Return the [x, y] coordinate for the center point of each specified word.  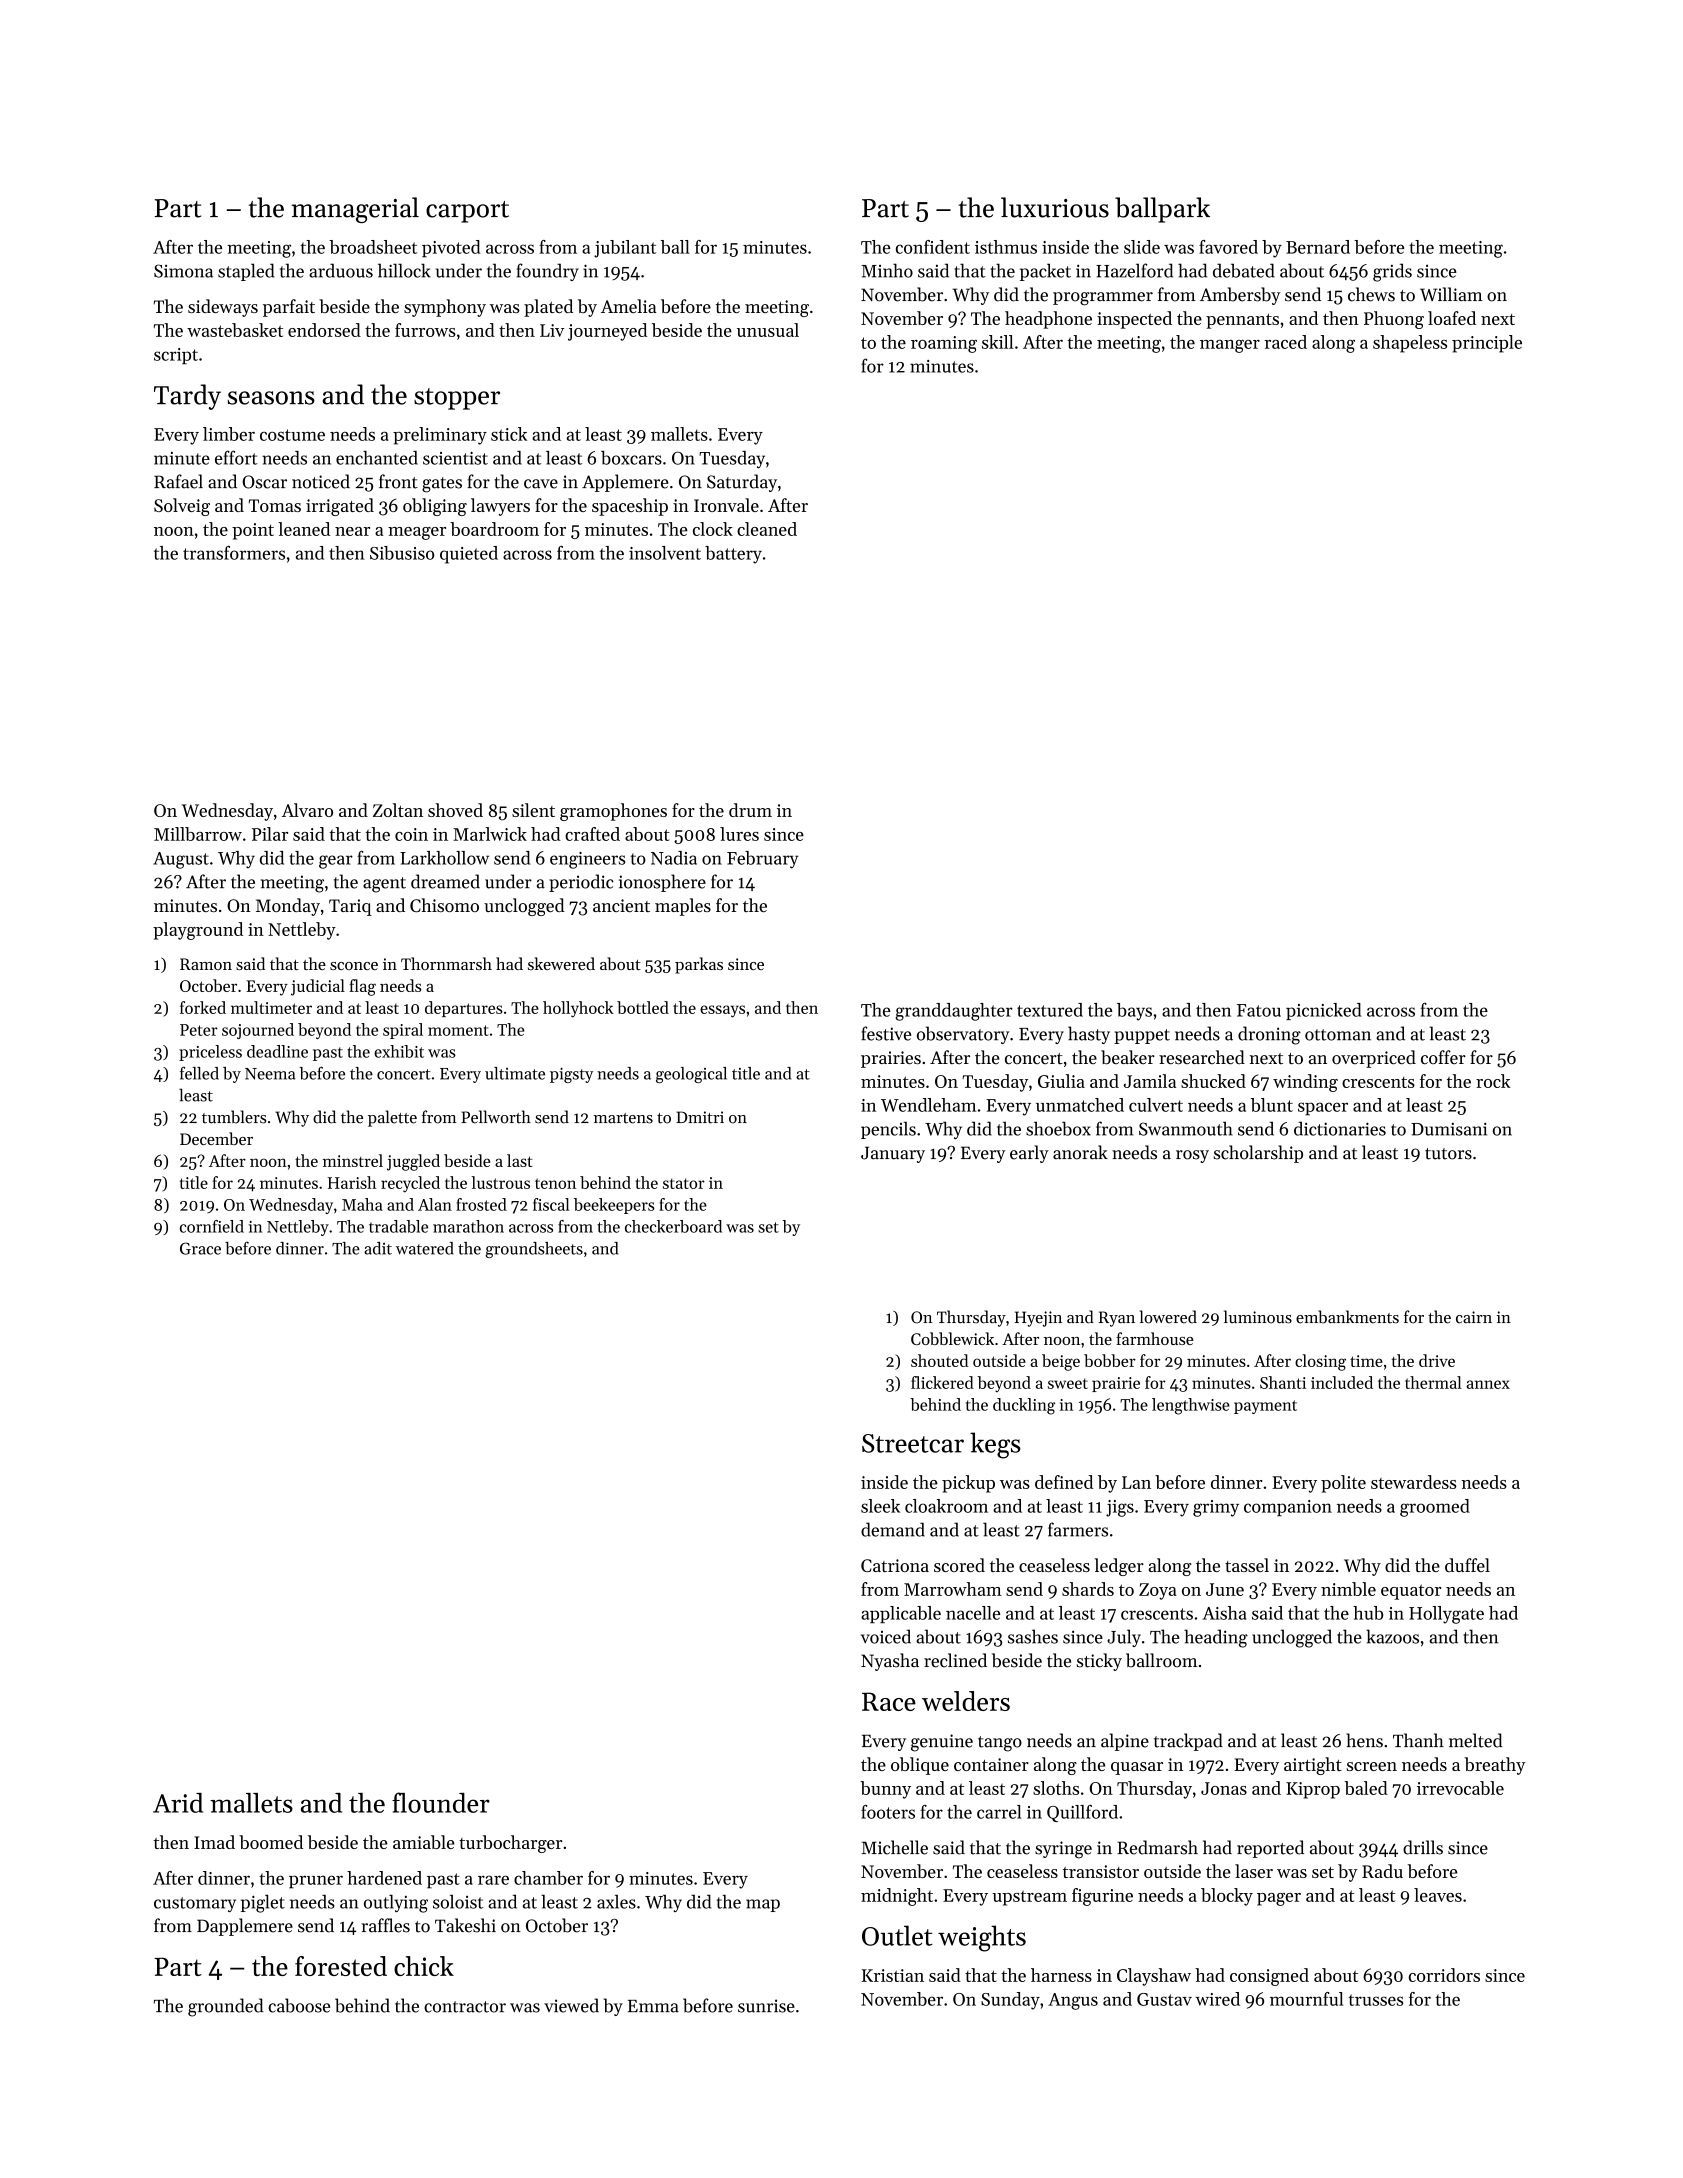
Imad [214, 1842]
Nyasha [890, 1662]
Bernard [1318, 247]
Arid [178, 1803]
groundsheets [534, 1250]
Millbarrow [198, 834]
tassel [1247, 1565]
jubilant [625, 249]
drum [750, 810]
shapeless [1410, 344]
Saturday [742, 483]
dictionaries [1340, 1128]
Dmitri [700, 1117]
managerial [355, 210]
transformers [234, 553]
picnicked [1323, 1011]
